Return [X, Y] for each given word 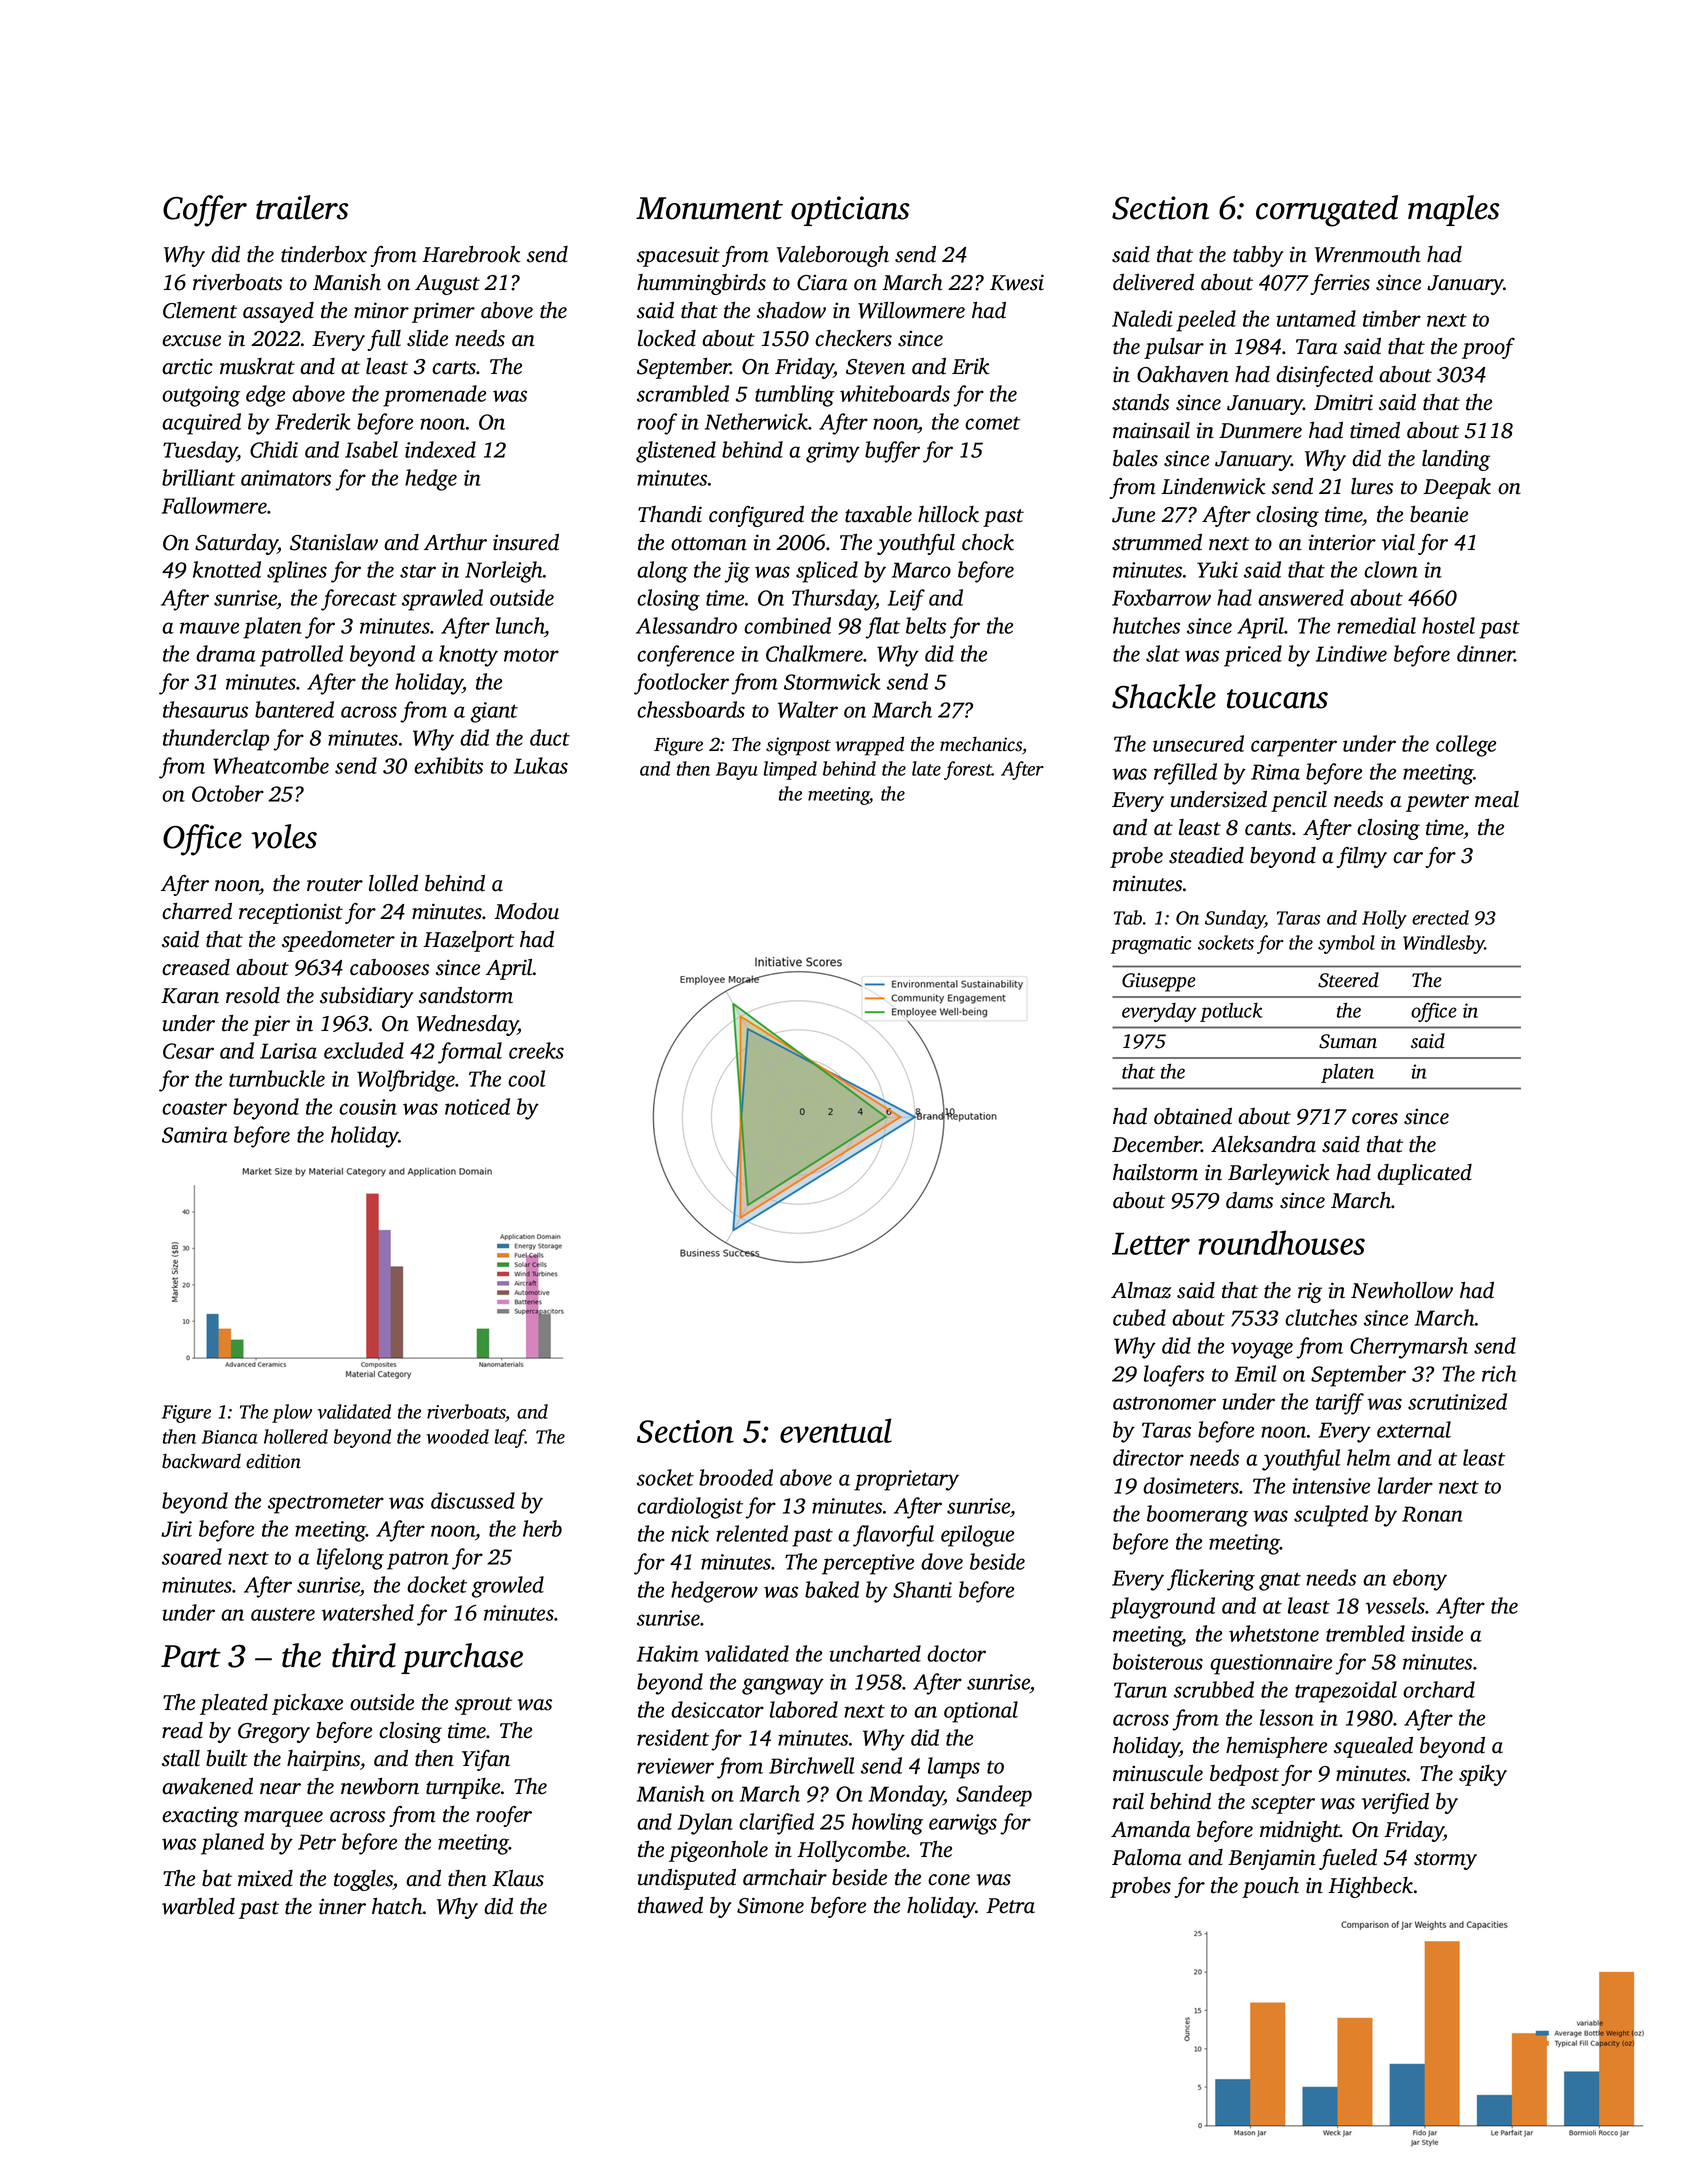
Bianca [230, 1437]
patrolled [301, 656]
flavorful [893, 1536]
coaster [194, 1108]
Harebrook [471, 254]
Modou [526, 911]
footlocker [681, 684]
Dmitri [1343, 402]
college [1466, 746]
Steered [1348, 980]
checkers [853, 338]
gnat [1280, 1581]
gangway [783, 1686]
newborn [380, 1786]
